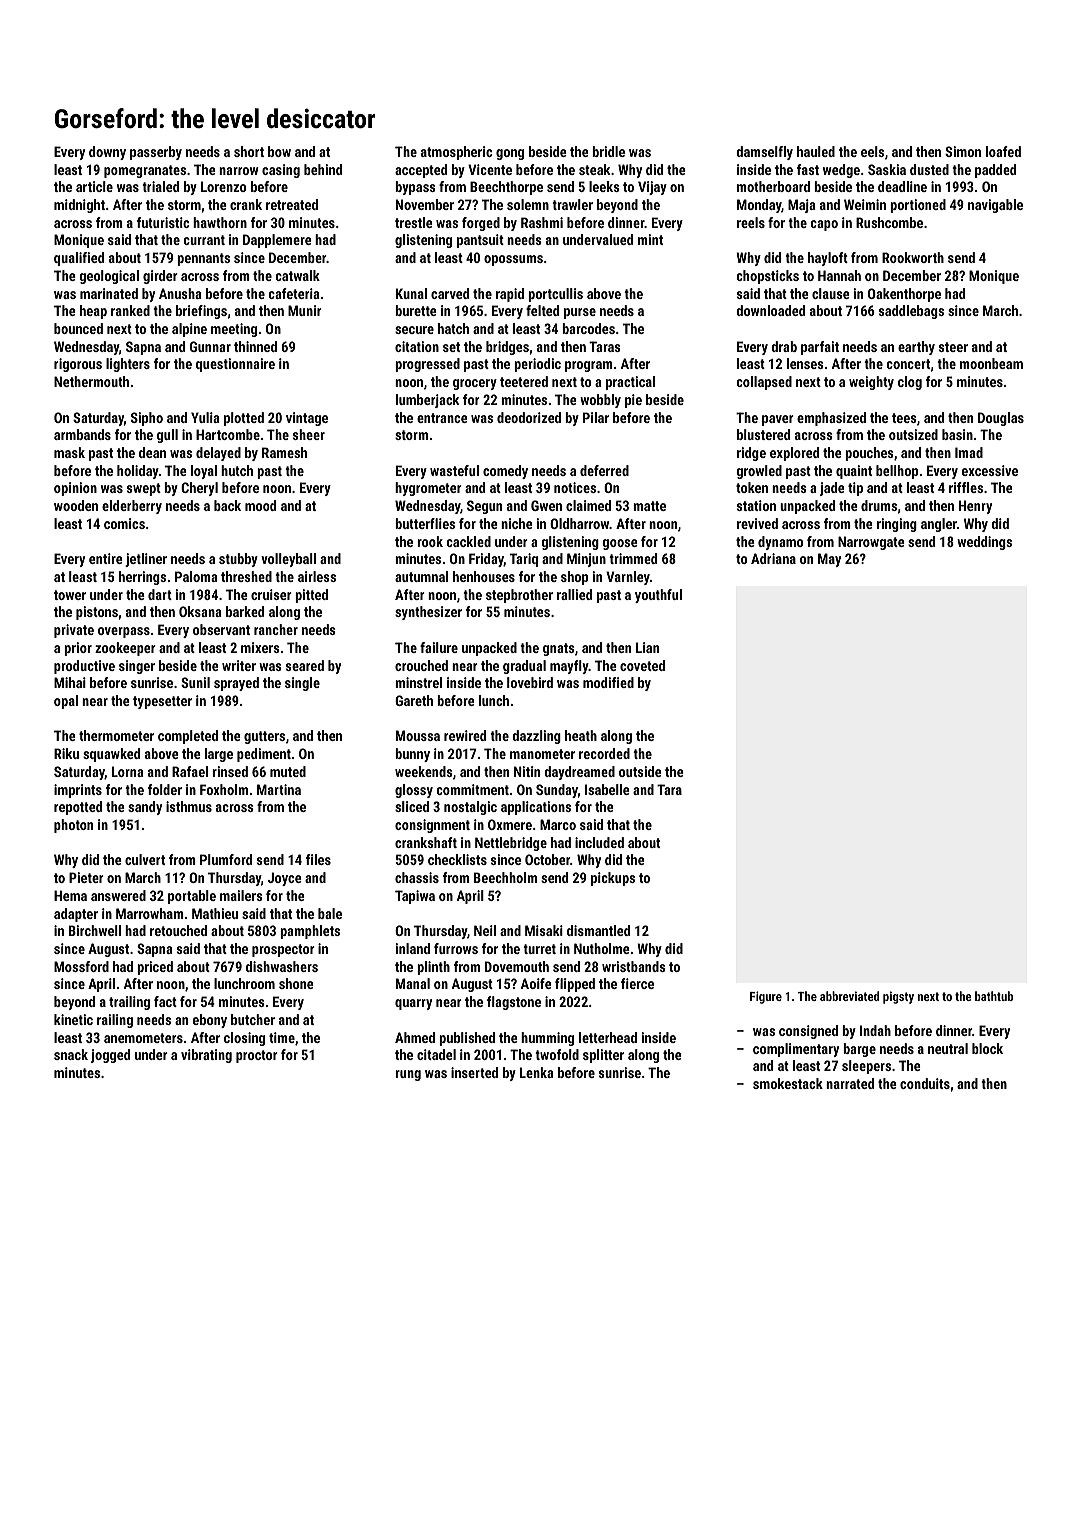 This screenshot has height=1528, width=1081. Describe the element at coordinates (642, 665) in the screenshot. I see `coveted` at that location.
